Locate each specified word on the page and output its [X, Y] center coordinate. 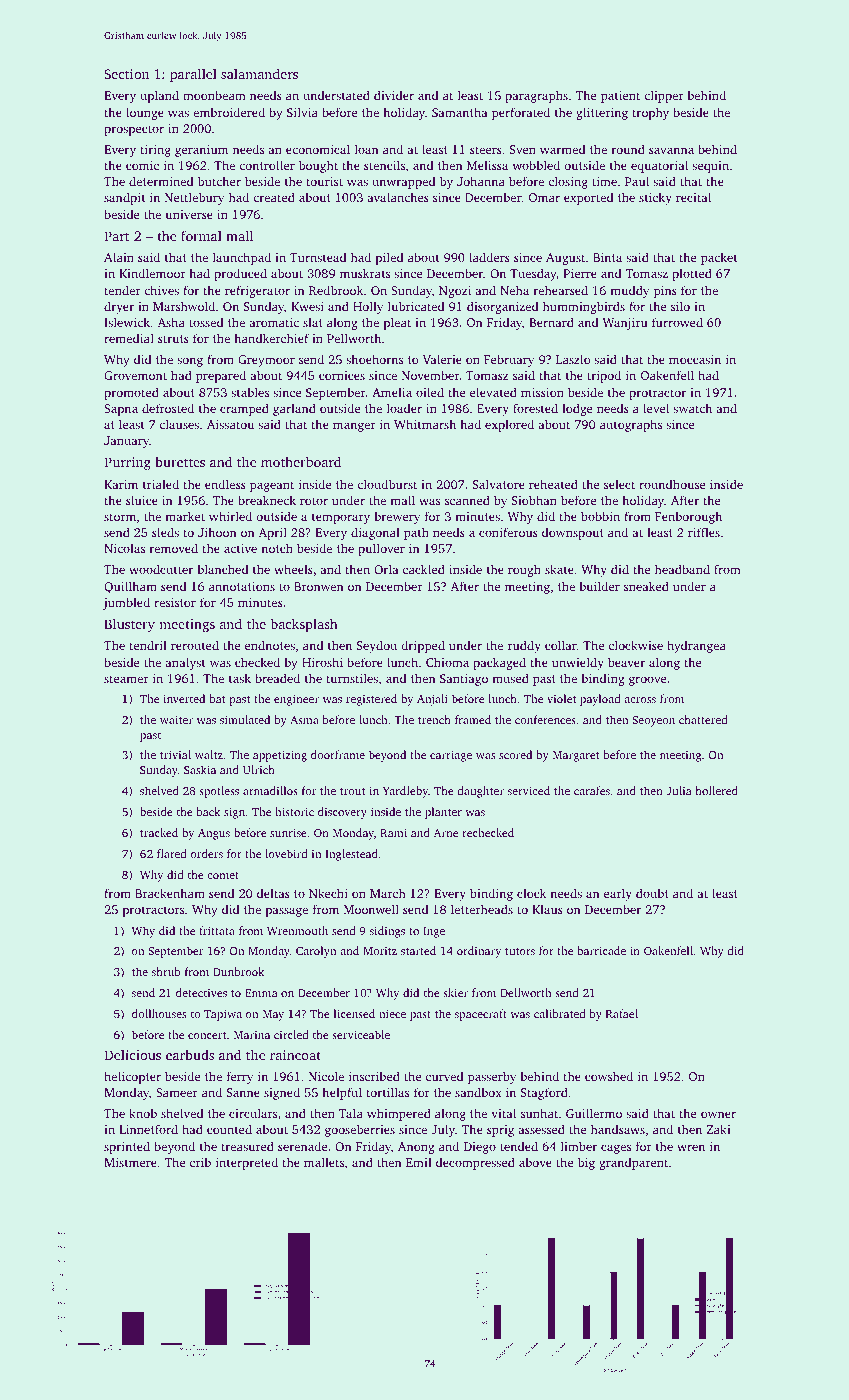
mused [510, 678]
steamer [126, 679]
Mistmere [130, 1162]
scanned [467, 500]
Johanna [481, 181]
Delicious [132, 1054]
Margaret [576, 756]
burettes [180, 461]
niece [392, 1014]
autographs [631, 425]
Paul [637, 181]
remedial [129, 338]
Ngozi [455, 292]
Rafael [622, 1013]
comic [142, 165]
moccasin [695, 359]
